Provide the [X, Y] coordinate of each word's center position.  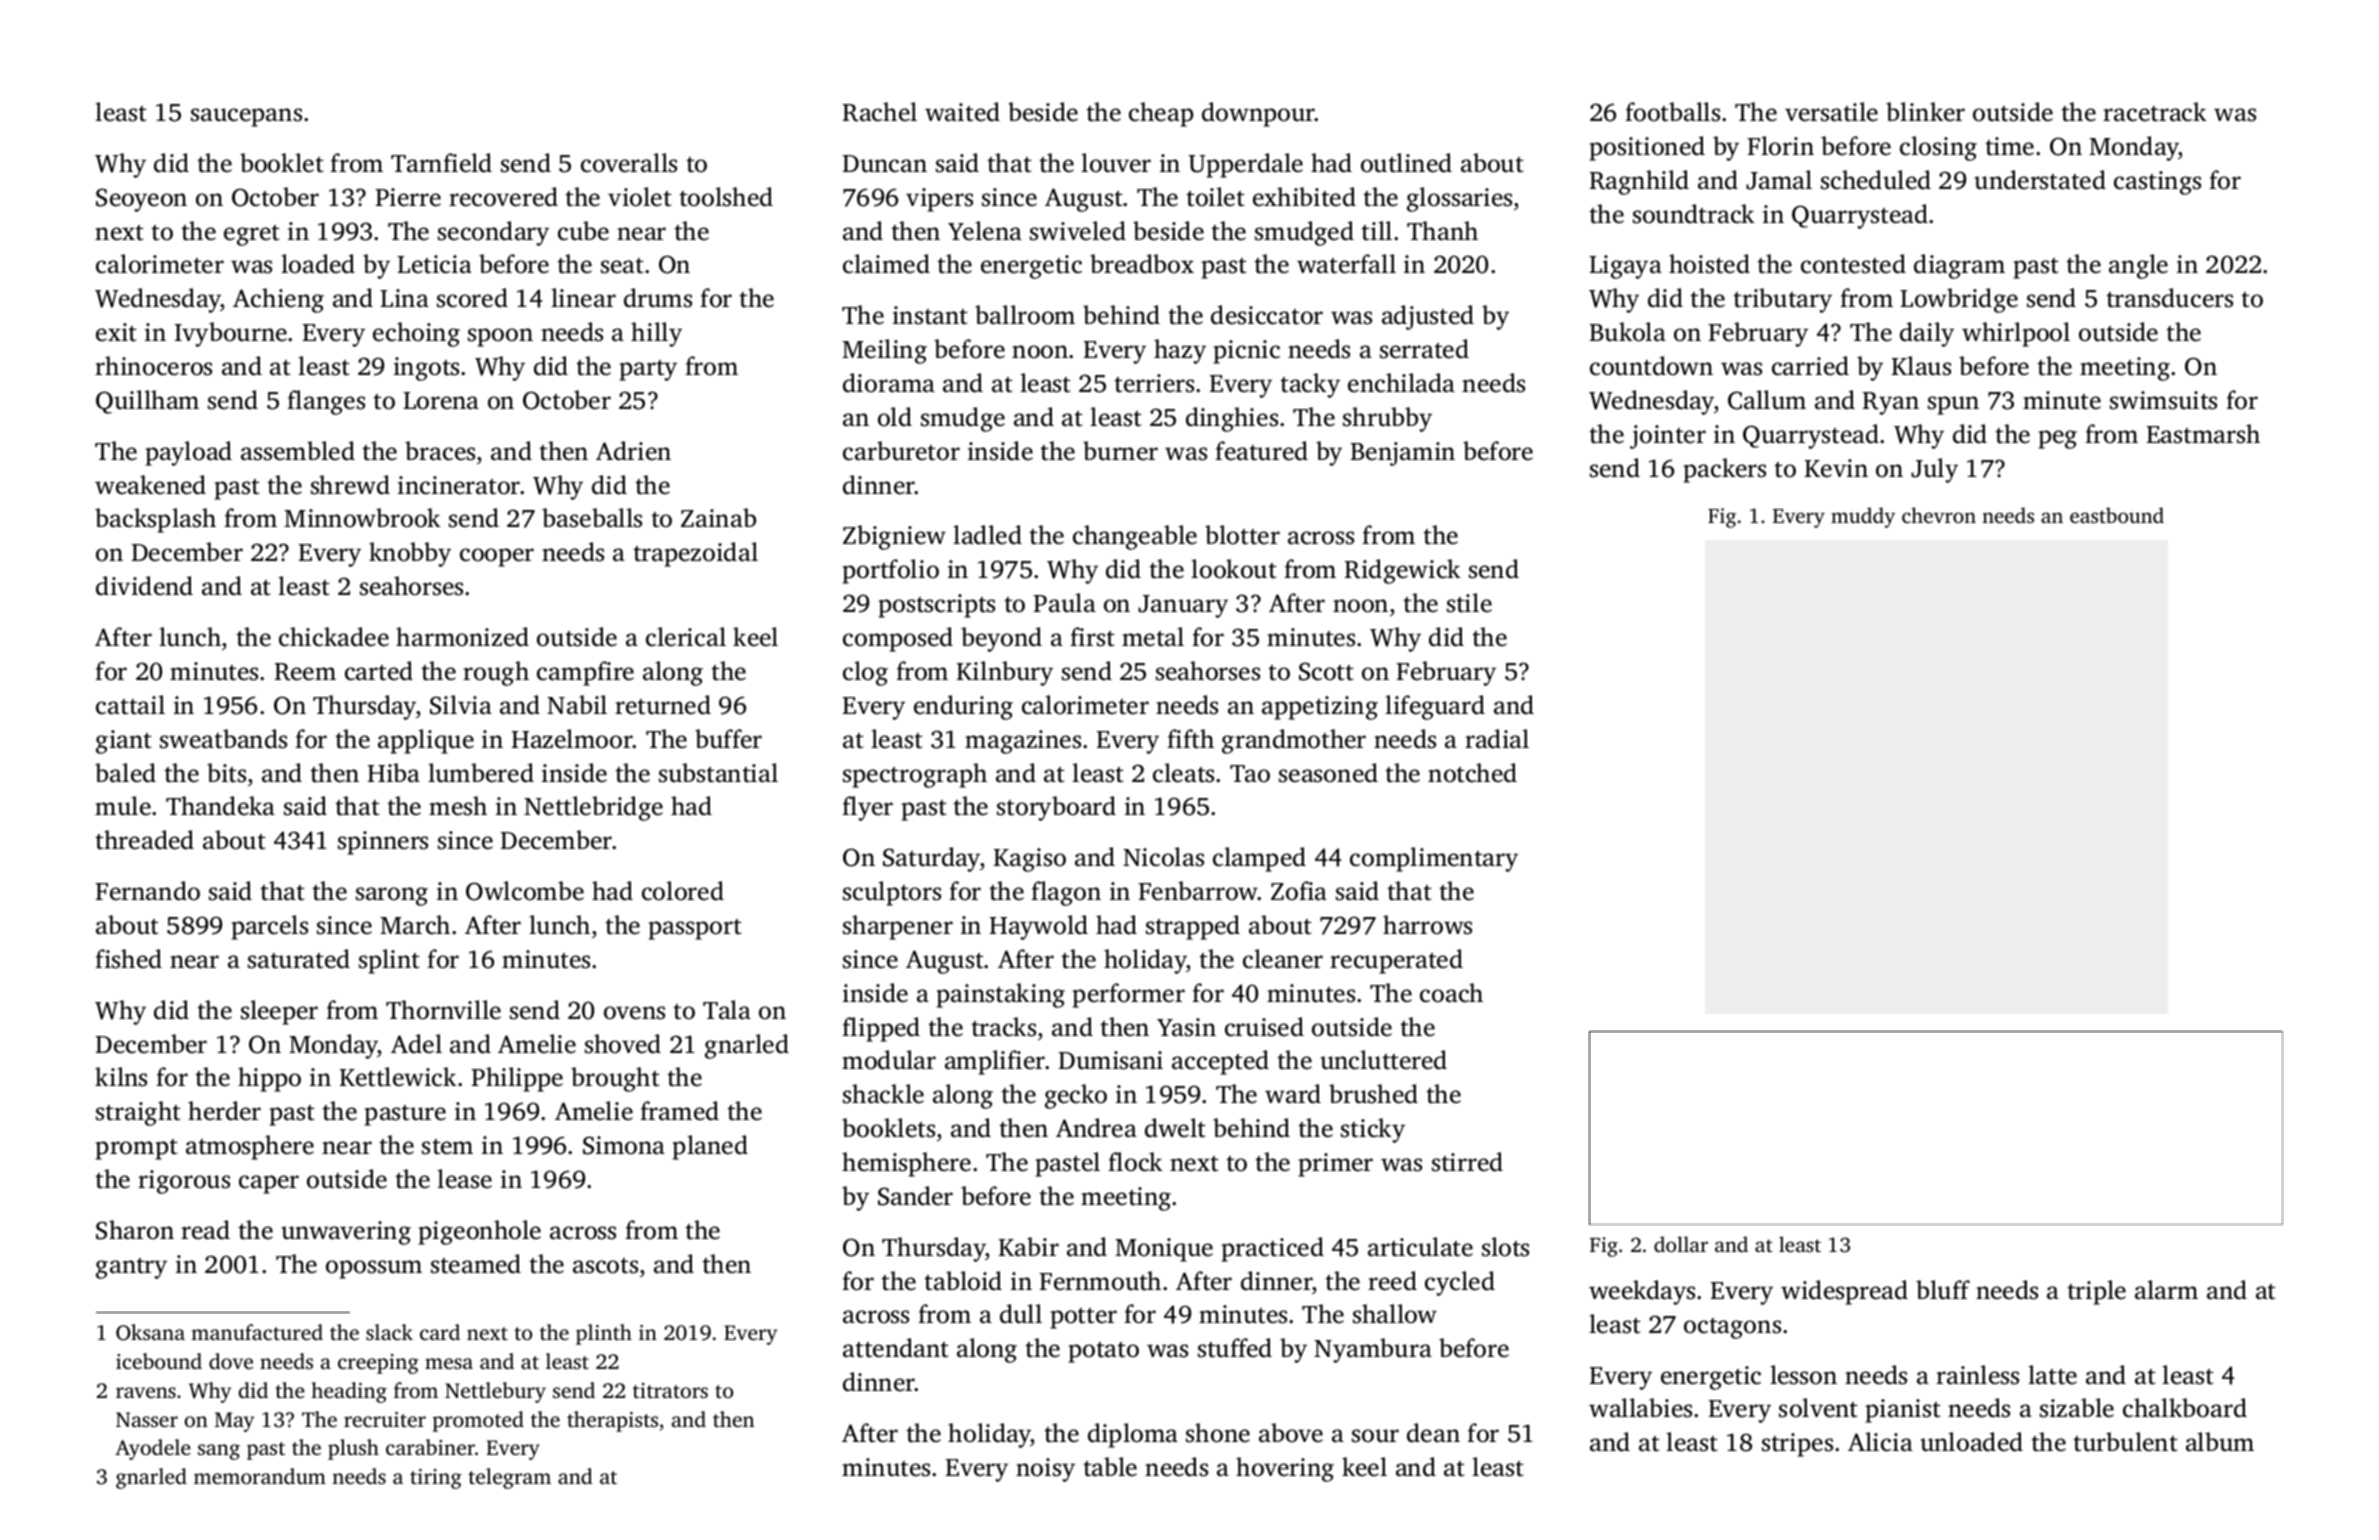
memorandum [260, 1476]
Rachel [880, 112]
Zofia [1299, 891]
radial [1497, 739]
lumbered [481, 773]
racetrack [2154, 112]
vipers [939, 200]
